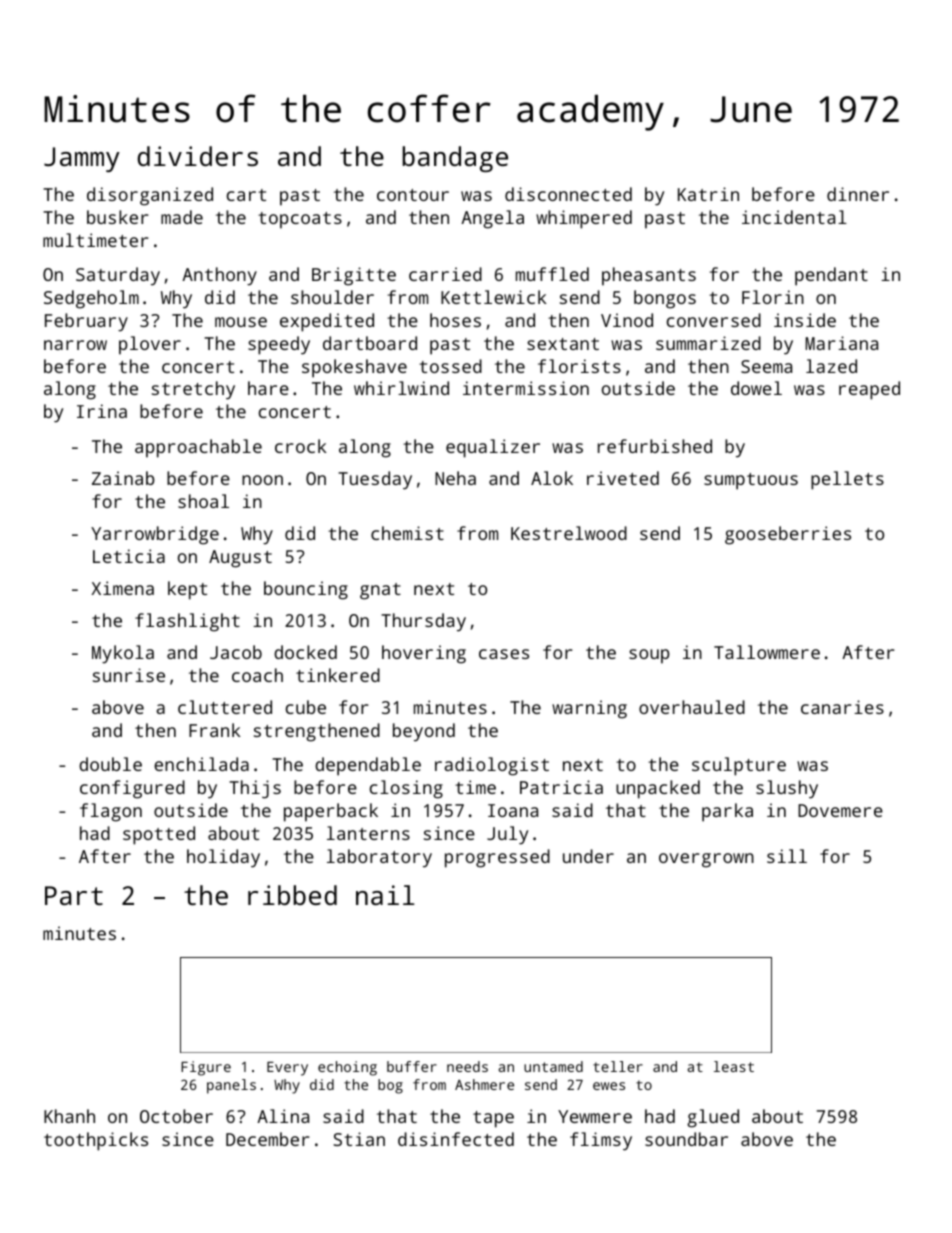 The height and width of the document is (1233, 952). I want to click on teller, so click(618, 1066).
